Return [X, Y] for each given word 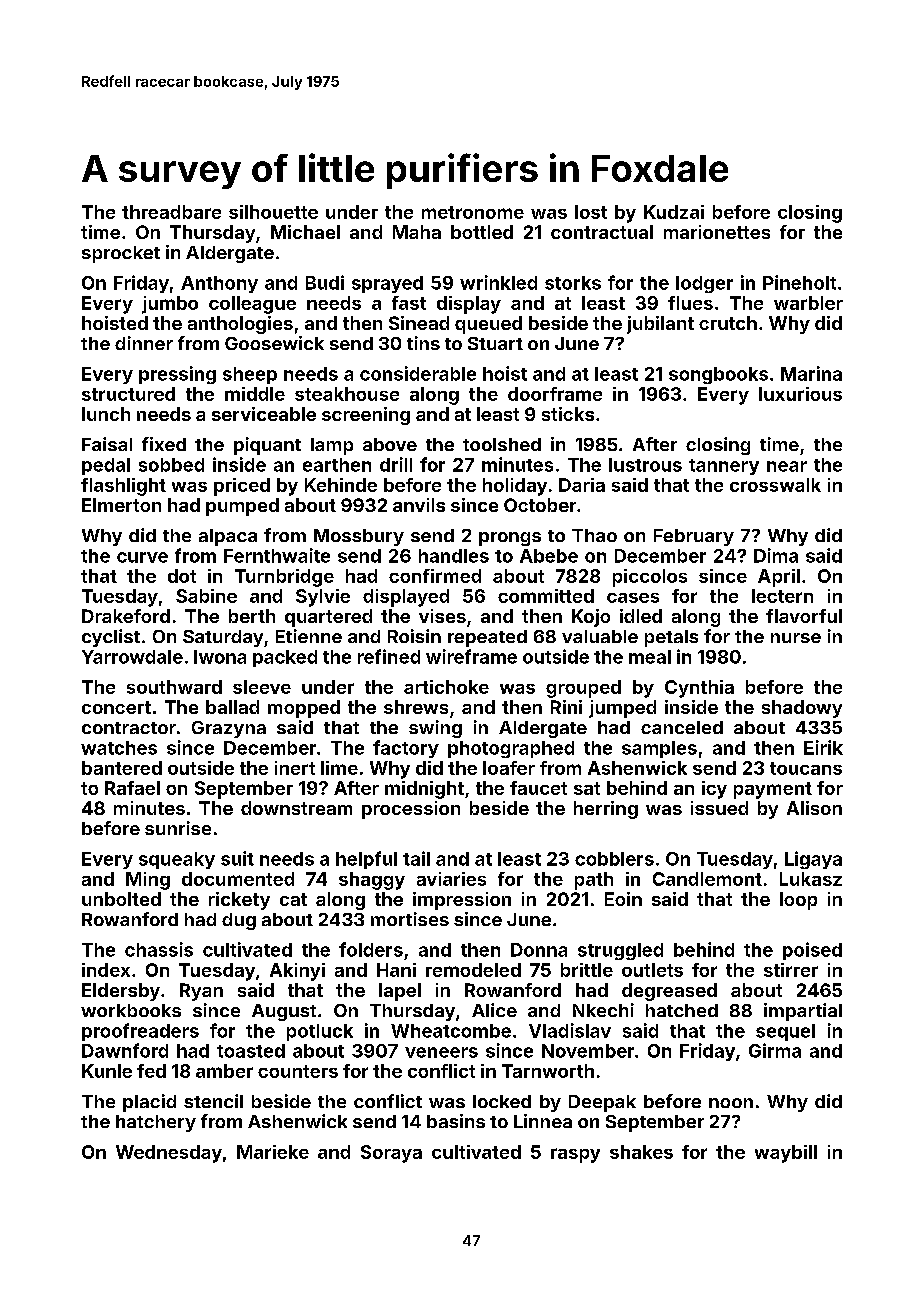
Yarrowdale [132, 657]
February [694, 537]
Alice [494, 1010]
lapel [400, 992]
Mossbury [359, 537]
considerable [418, 373]
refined [389, 656]
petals [671, 638]
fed [151, 1071]
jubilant [660, 325]
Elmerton [121, 505]
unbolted [121, 899]
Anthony [219, 284]
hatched [682, 1010]
